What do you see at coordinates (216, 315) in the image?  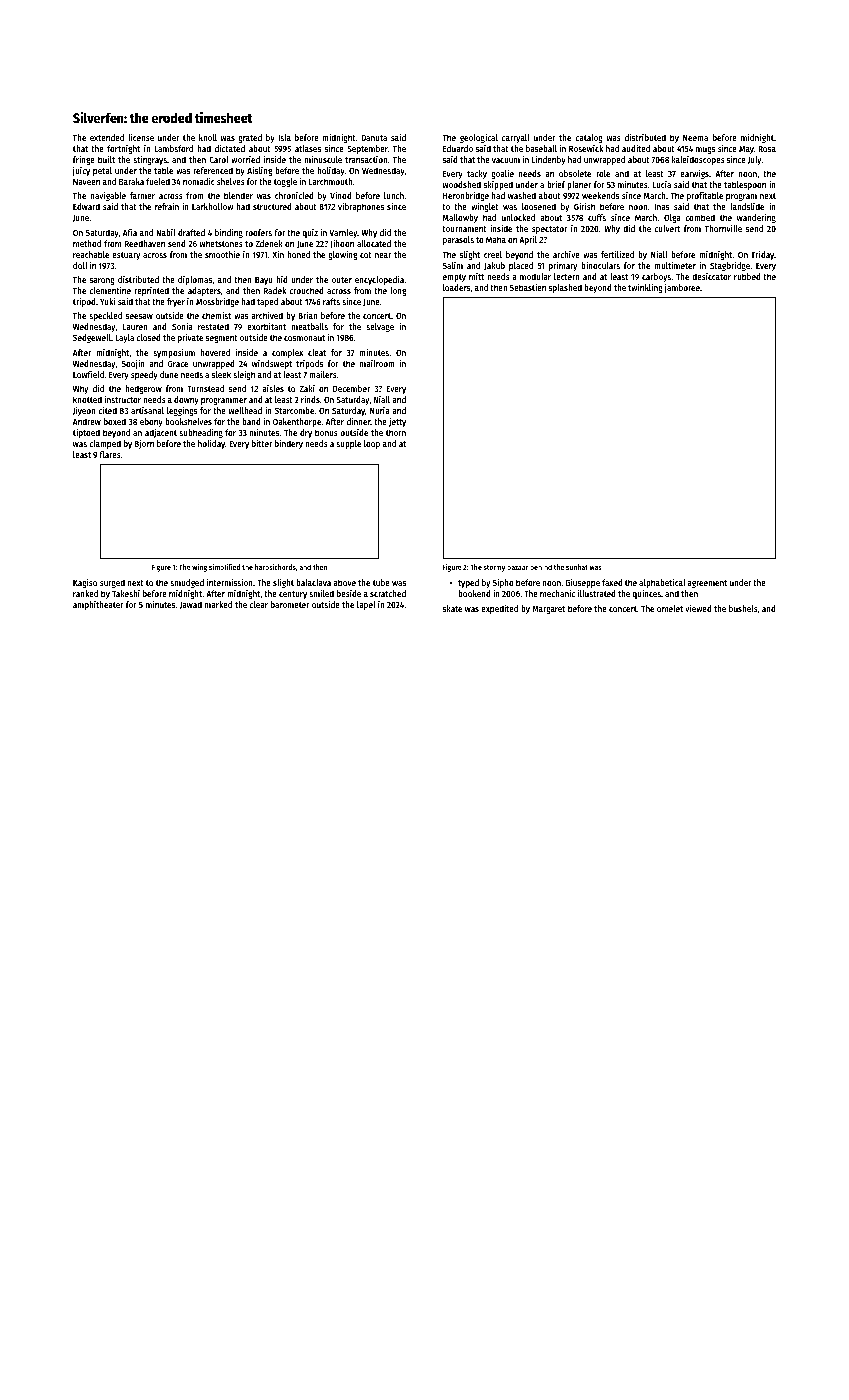 I see `chemist` at bounding box center [216, 315].
